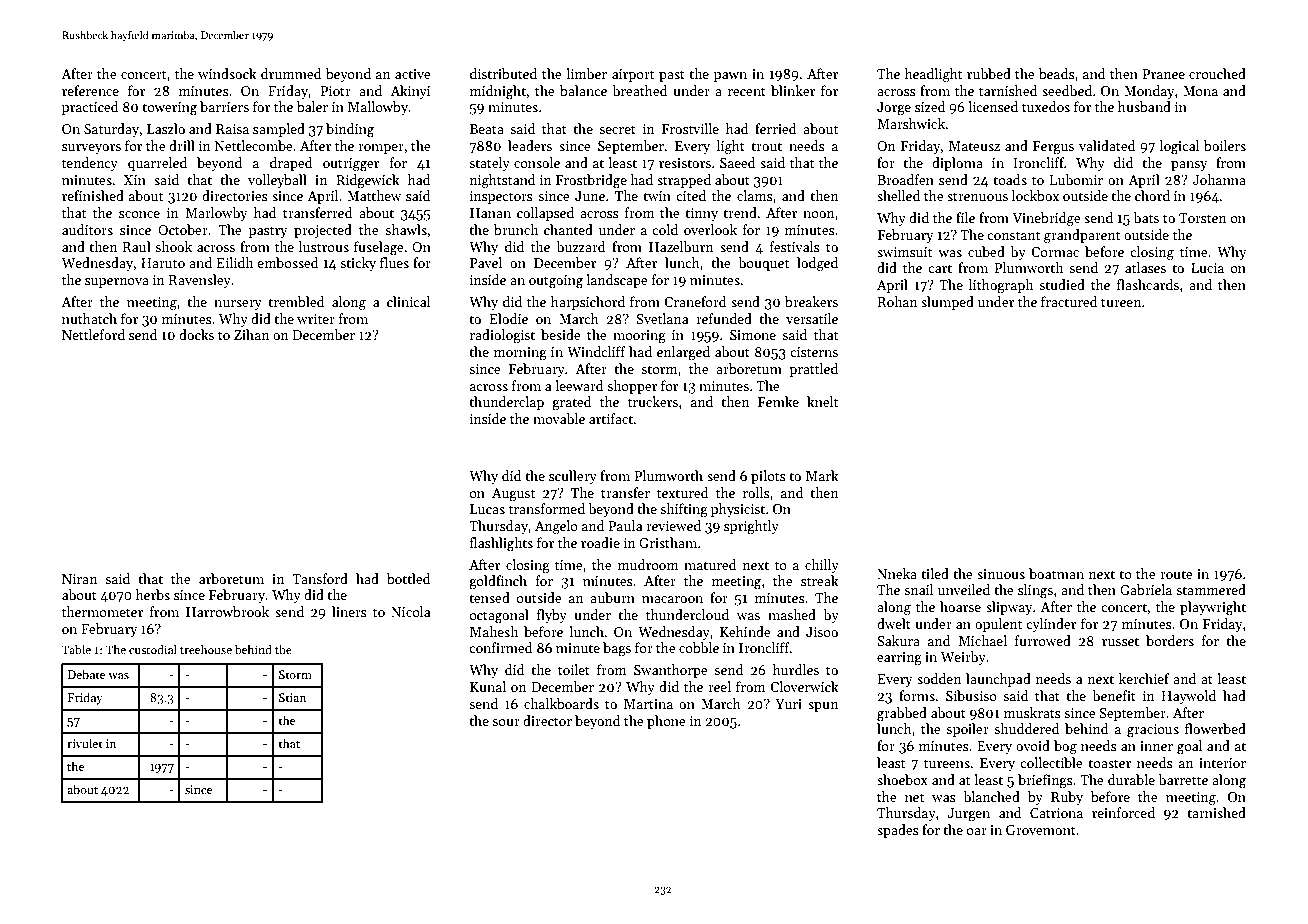  Describe the element at coordinates (216, 214) in the image. I see `Marlowby` at that location.
